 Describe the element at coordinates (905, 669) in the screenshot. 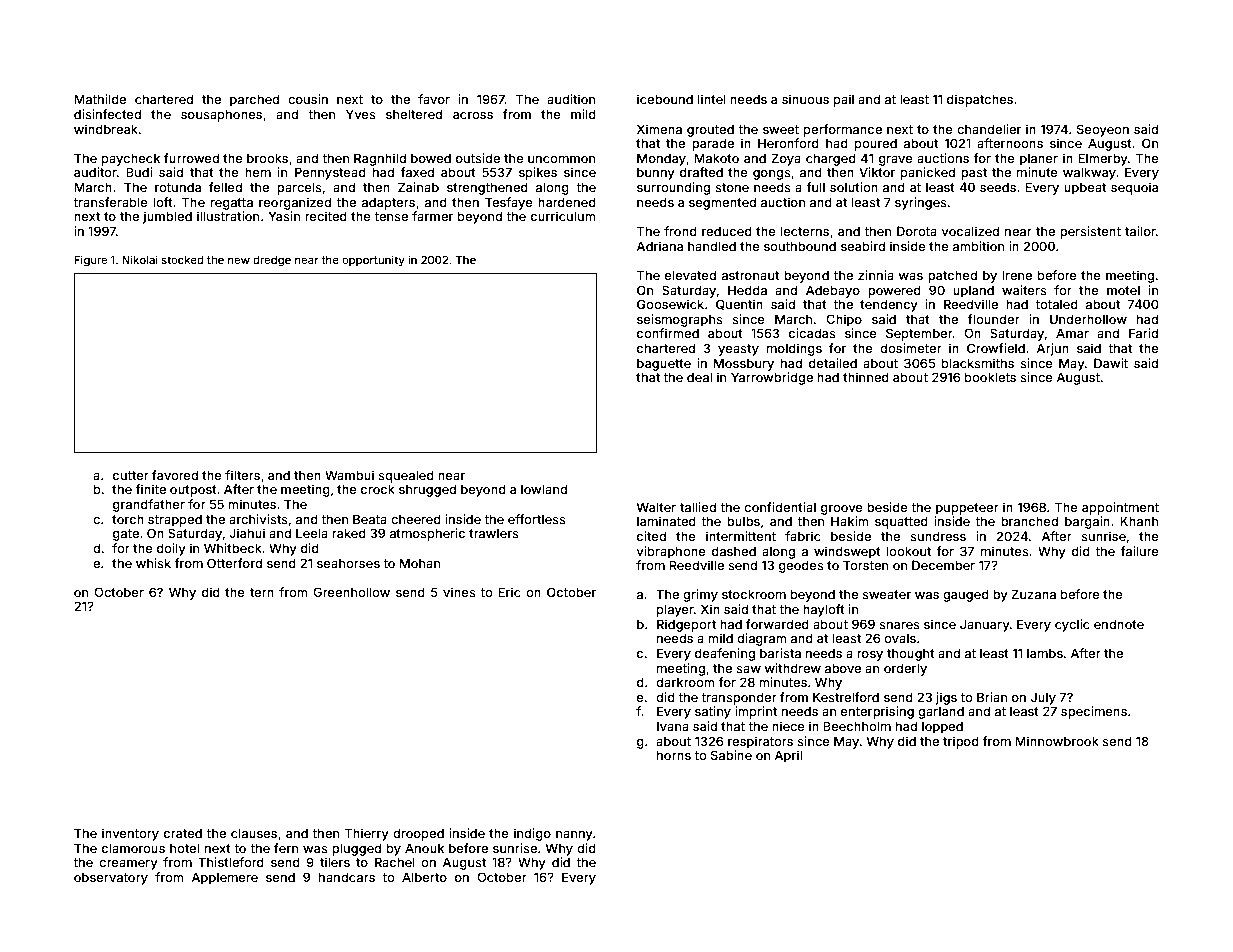

I see `orderly` at that location.
